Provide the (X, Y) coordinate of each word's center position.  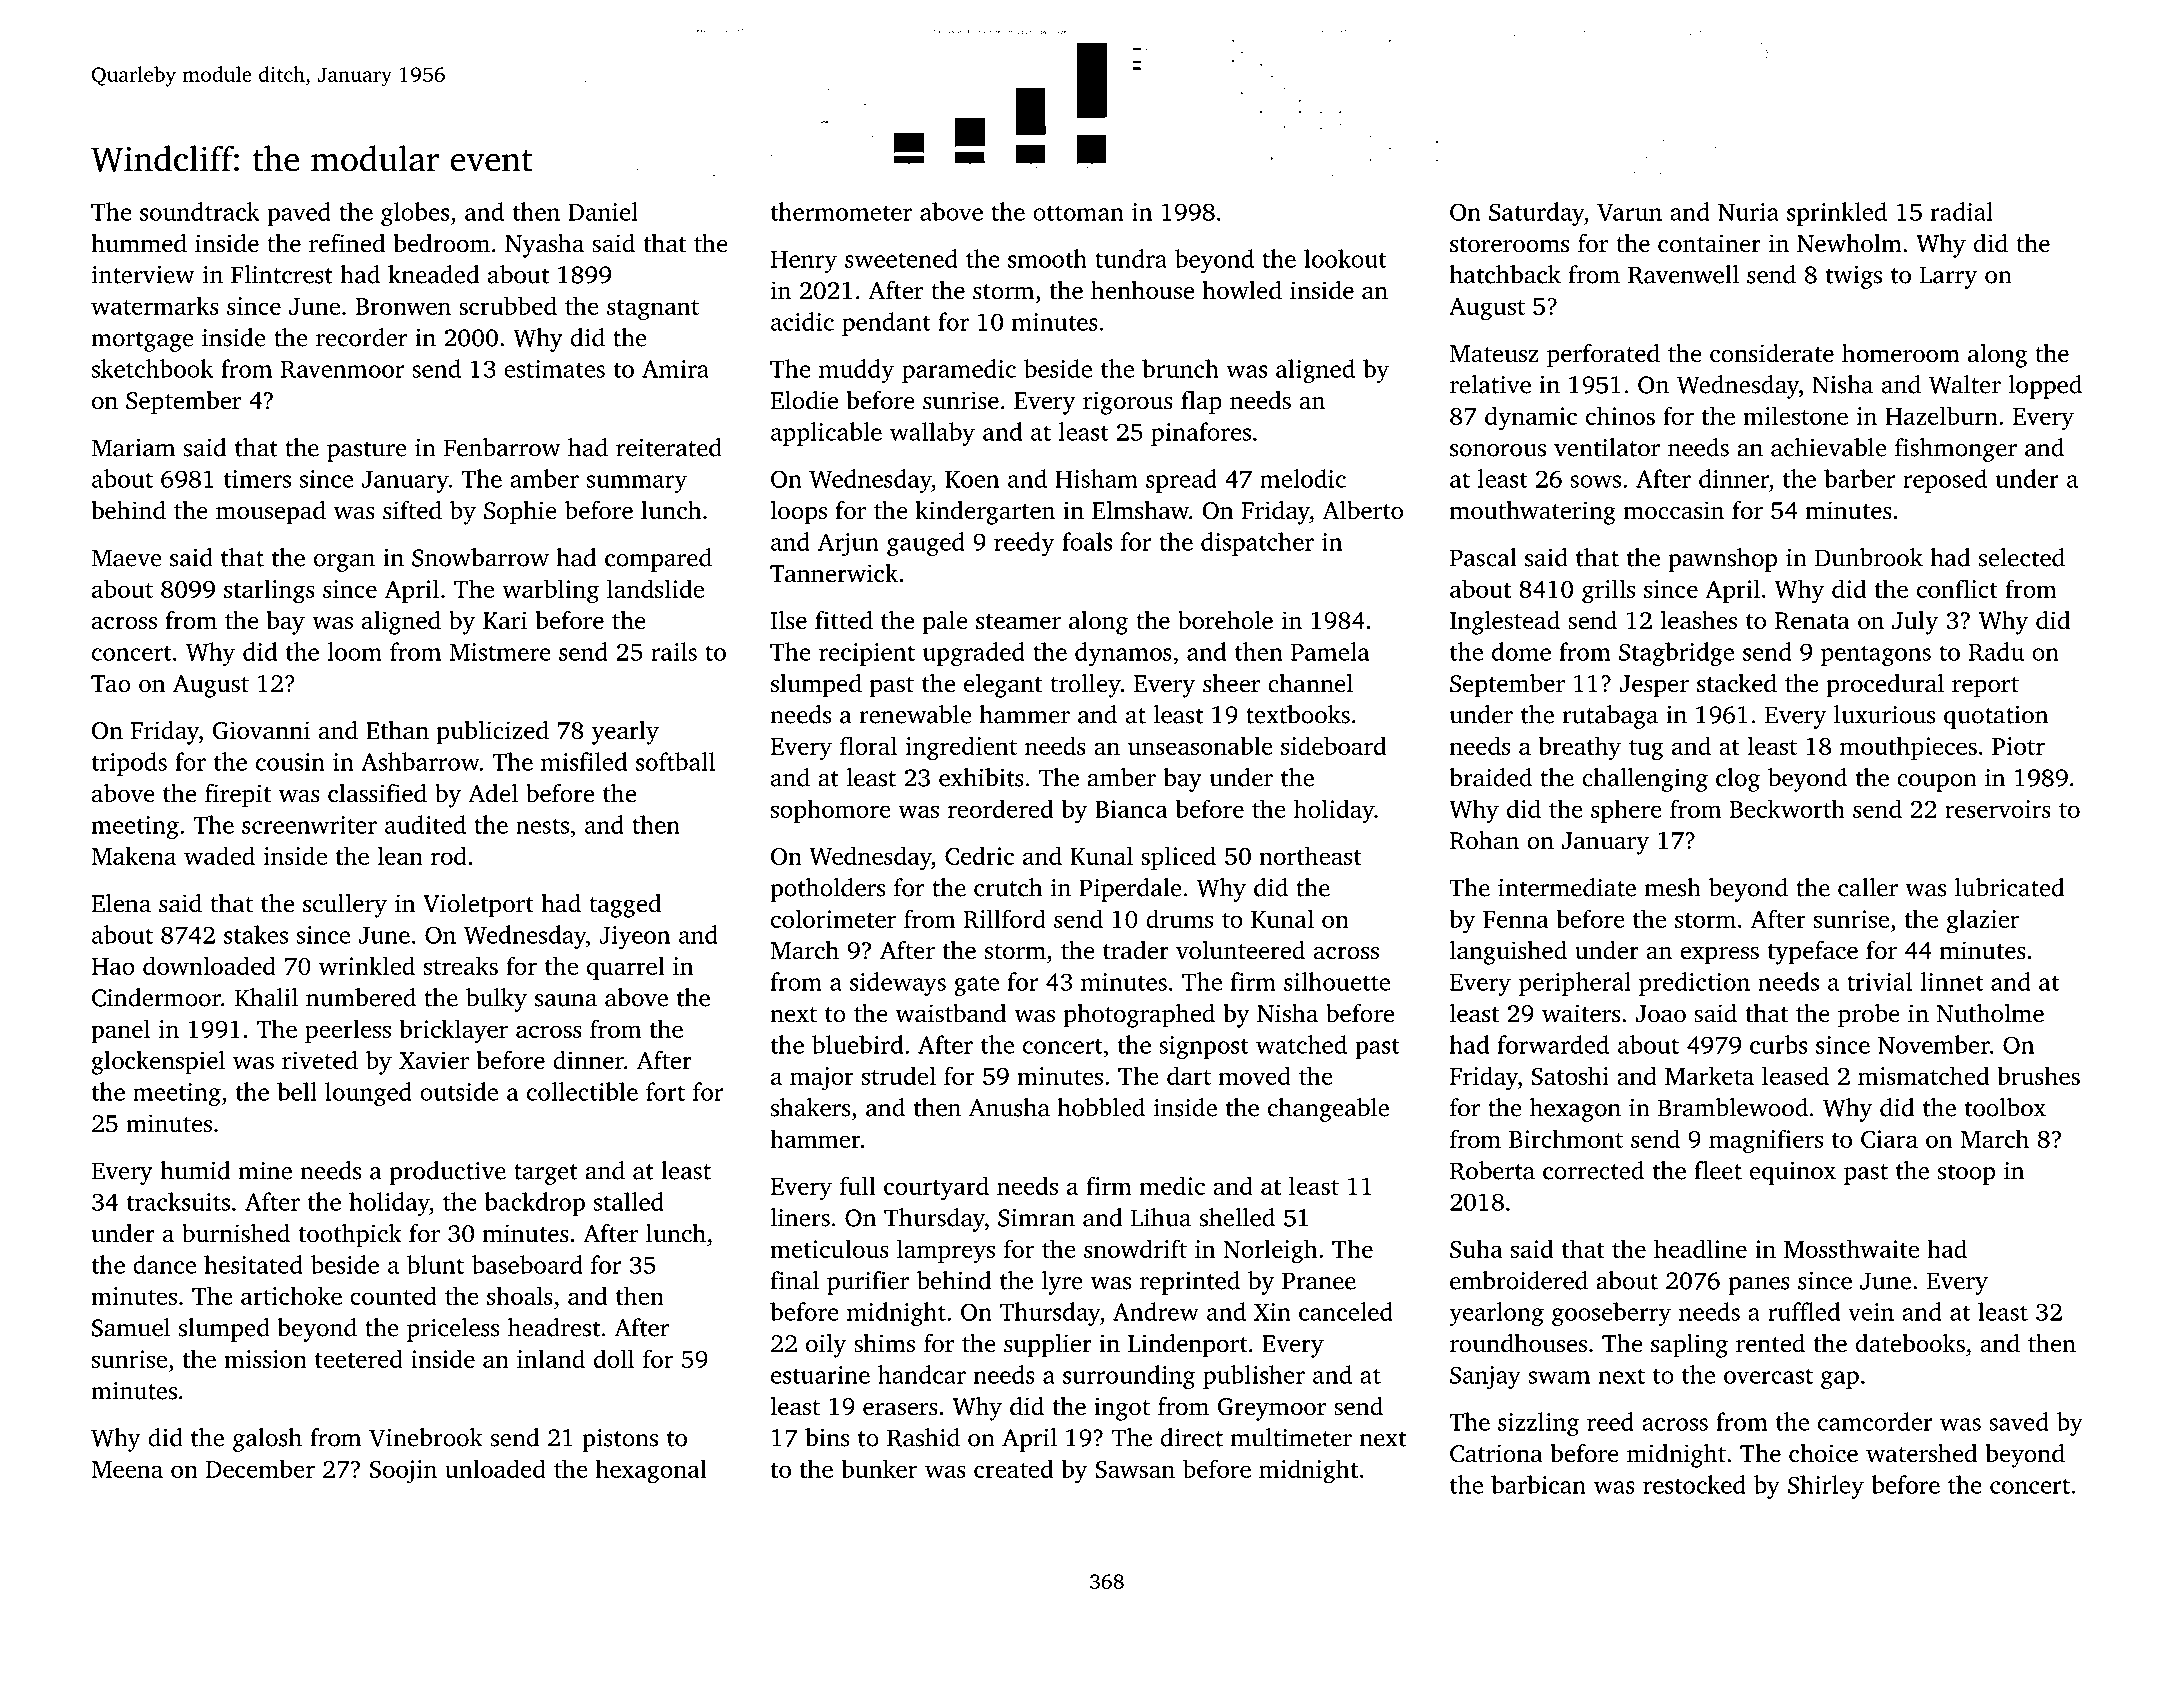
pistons (620, 1440)
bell (297, 1091)
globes (415, 214)
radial (1962, 211)
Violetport (478, 906)
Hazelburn (1941, 415)
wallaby (932, 434)
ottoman (1078, 213)
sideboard (1333, 745)
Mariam (133, 448)
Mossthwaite (1851, 1248)
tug (1646, 750)
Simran (1036, 1218)
